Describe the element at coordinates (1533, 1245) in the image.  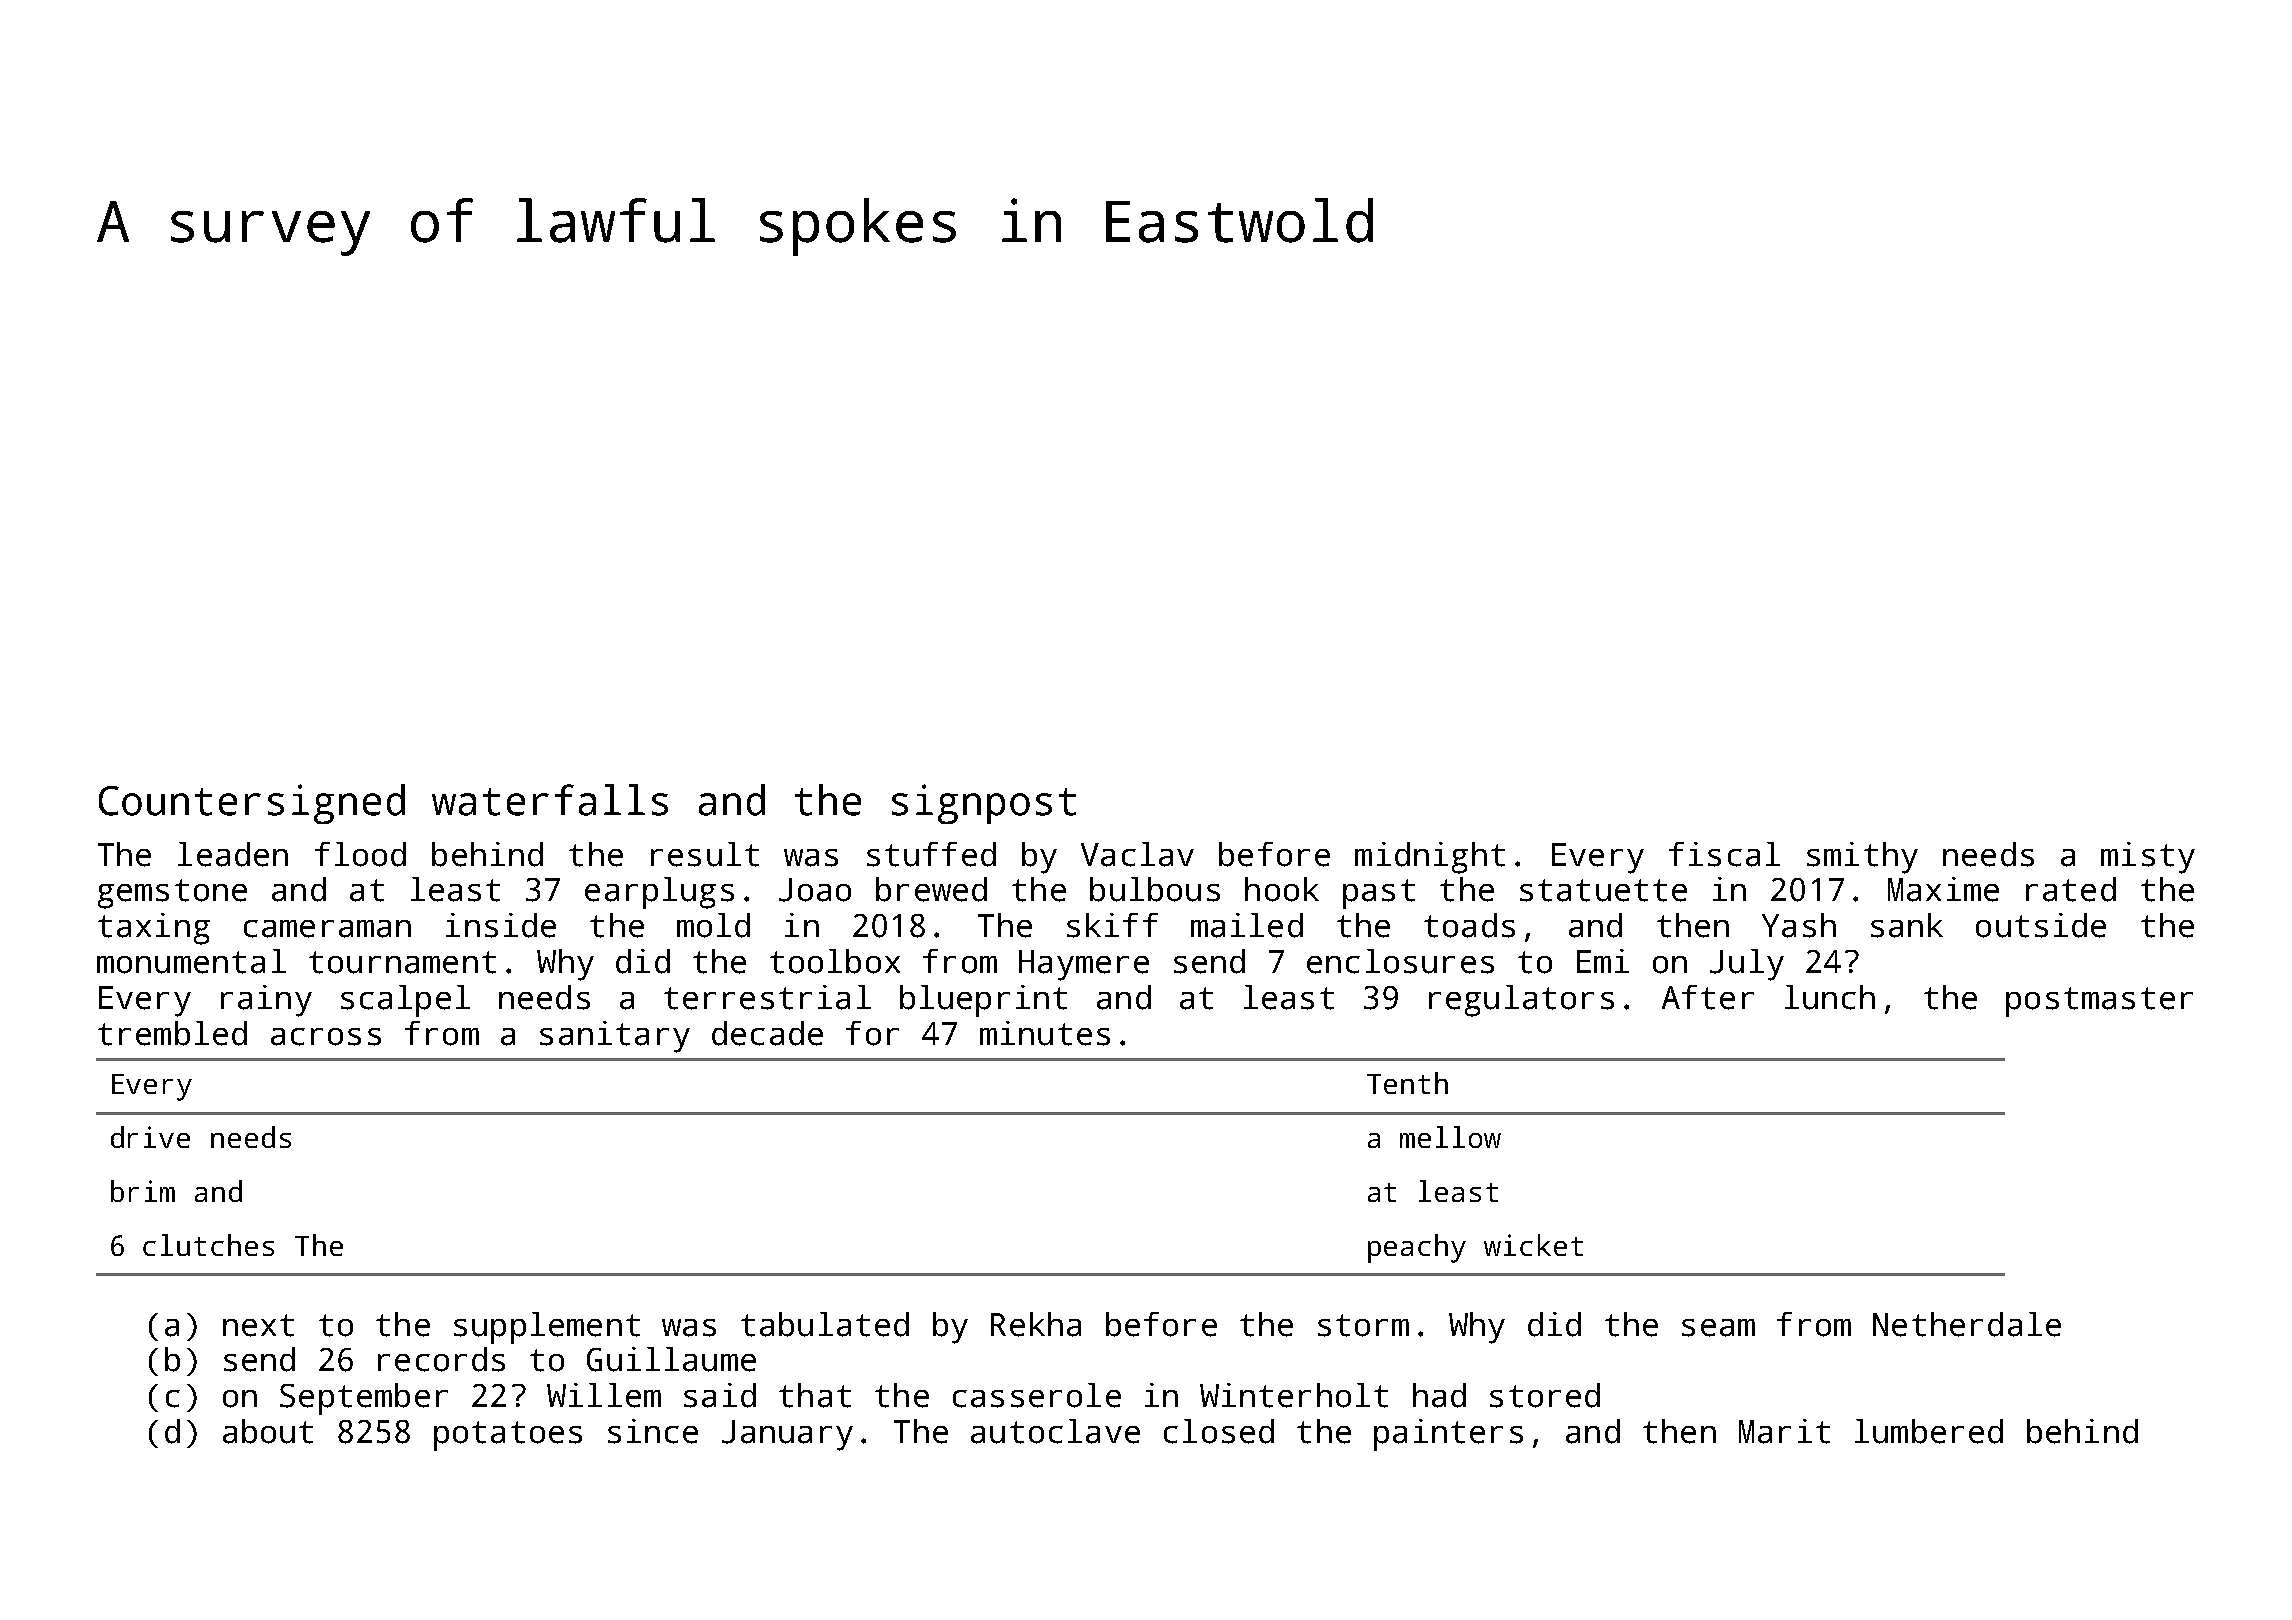
I see `wicket` at that location.
